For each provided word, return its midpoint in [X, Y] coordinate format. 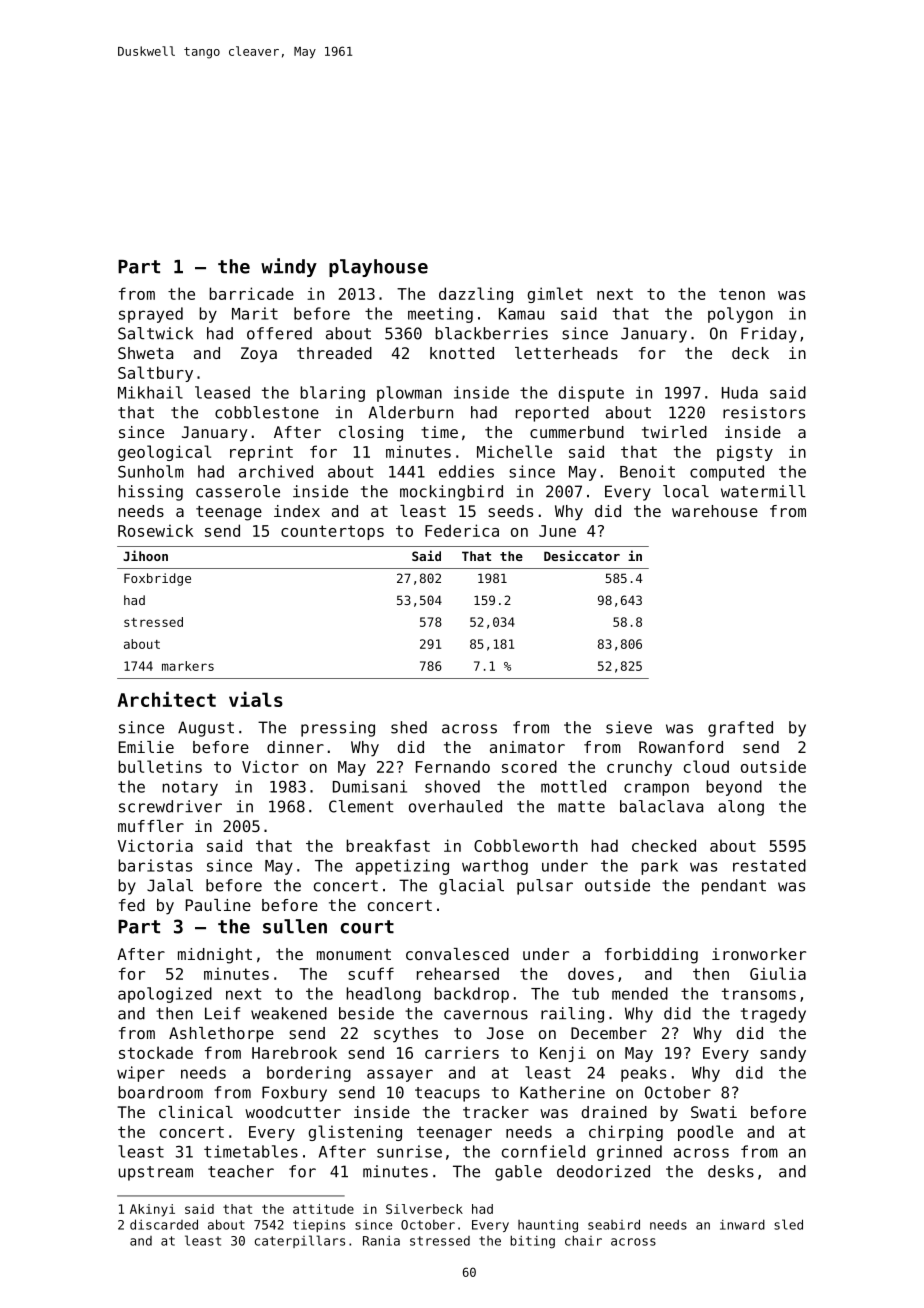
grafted [740, 729]
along [741, 808]
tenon [742, 294]
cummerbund [577, 432]
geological [164, 453]
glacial [471, 887]
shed [409, 727]
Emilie [146, 747]
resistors [764, 412]
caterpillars [300, 1241]
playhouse [378, 268]
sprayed [151, 315]
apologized [165, 995]
